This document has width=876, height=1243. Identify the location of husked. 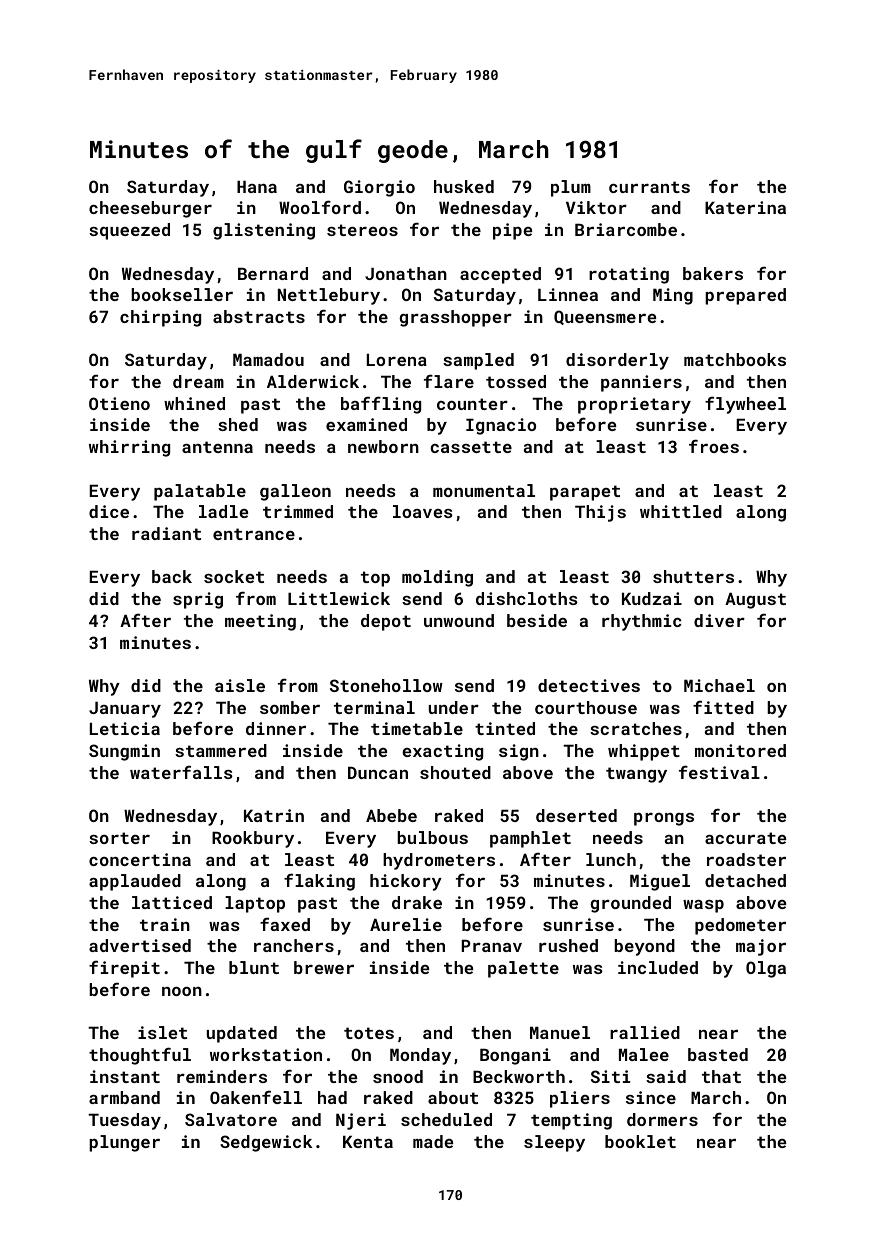
(464, 186).
